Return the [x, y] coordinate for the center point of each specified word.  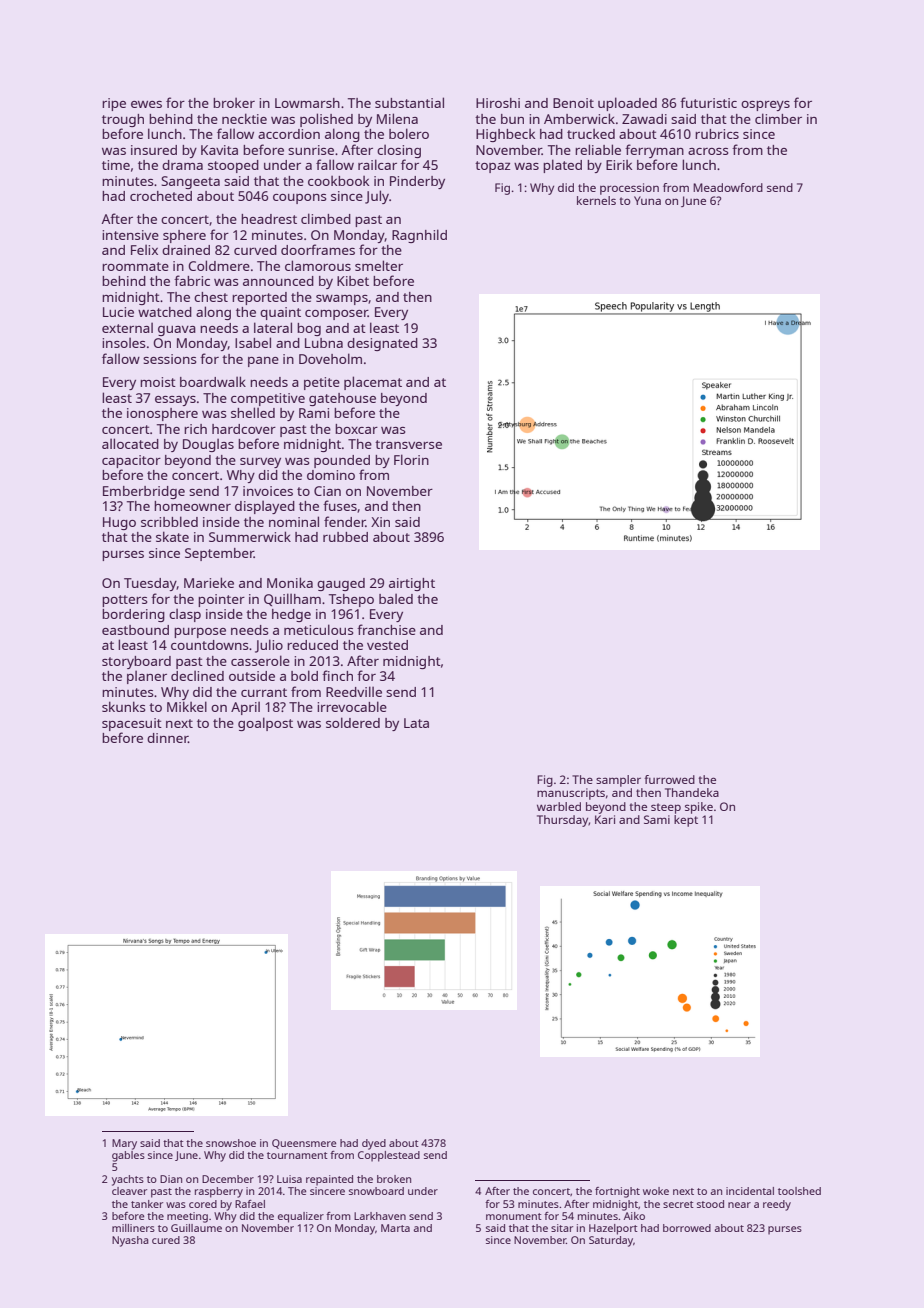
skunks [123, 706]
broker [234, 103]
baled [396, 599]
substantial [409, 102]
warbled [559, 806]
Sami [657, 819]
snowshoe [231, 1143]
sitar [562, 1228]
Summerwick [250, 536]
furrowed [669, 779]
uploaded [627, 104]
